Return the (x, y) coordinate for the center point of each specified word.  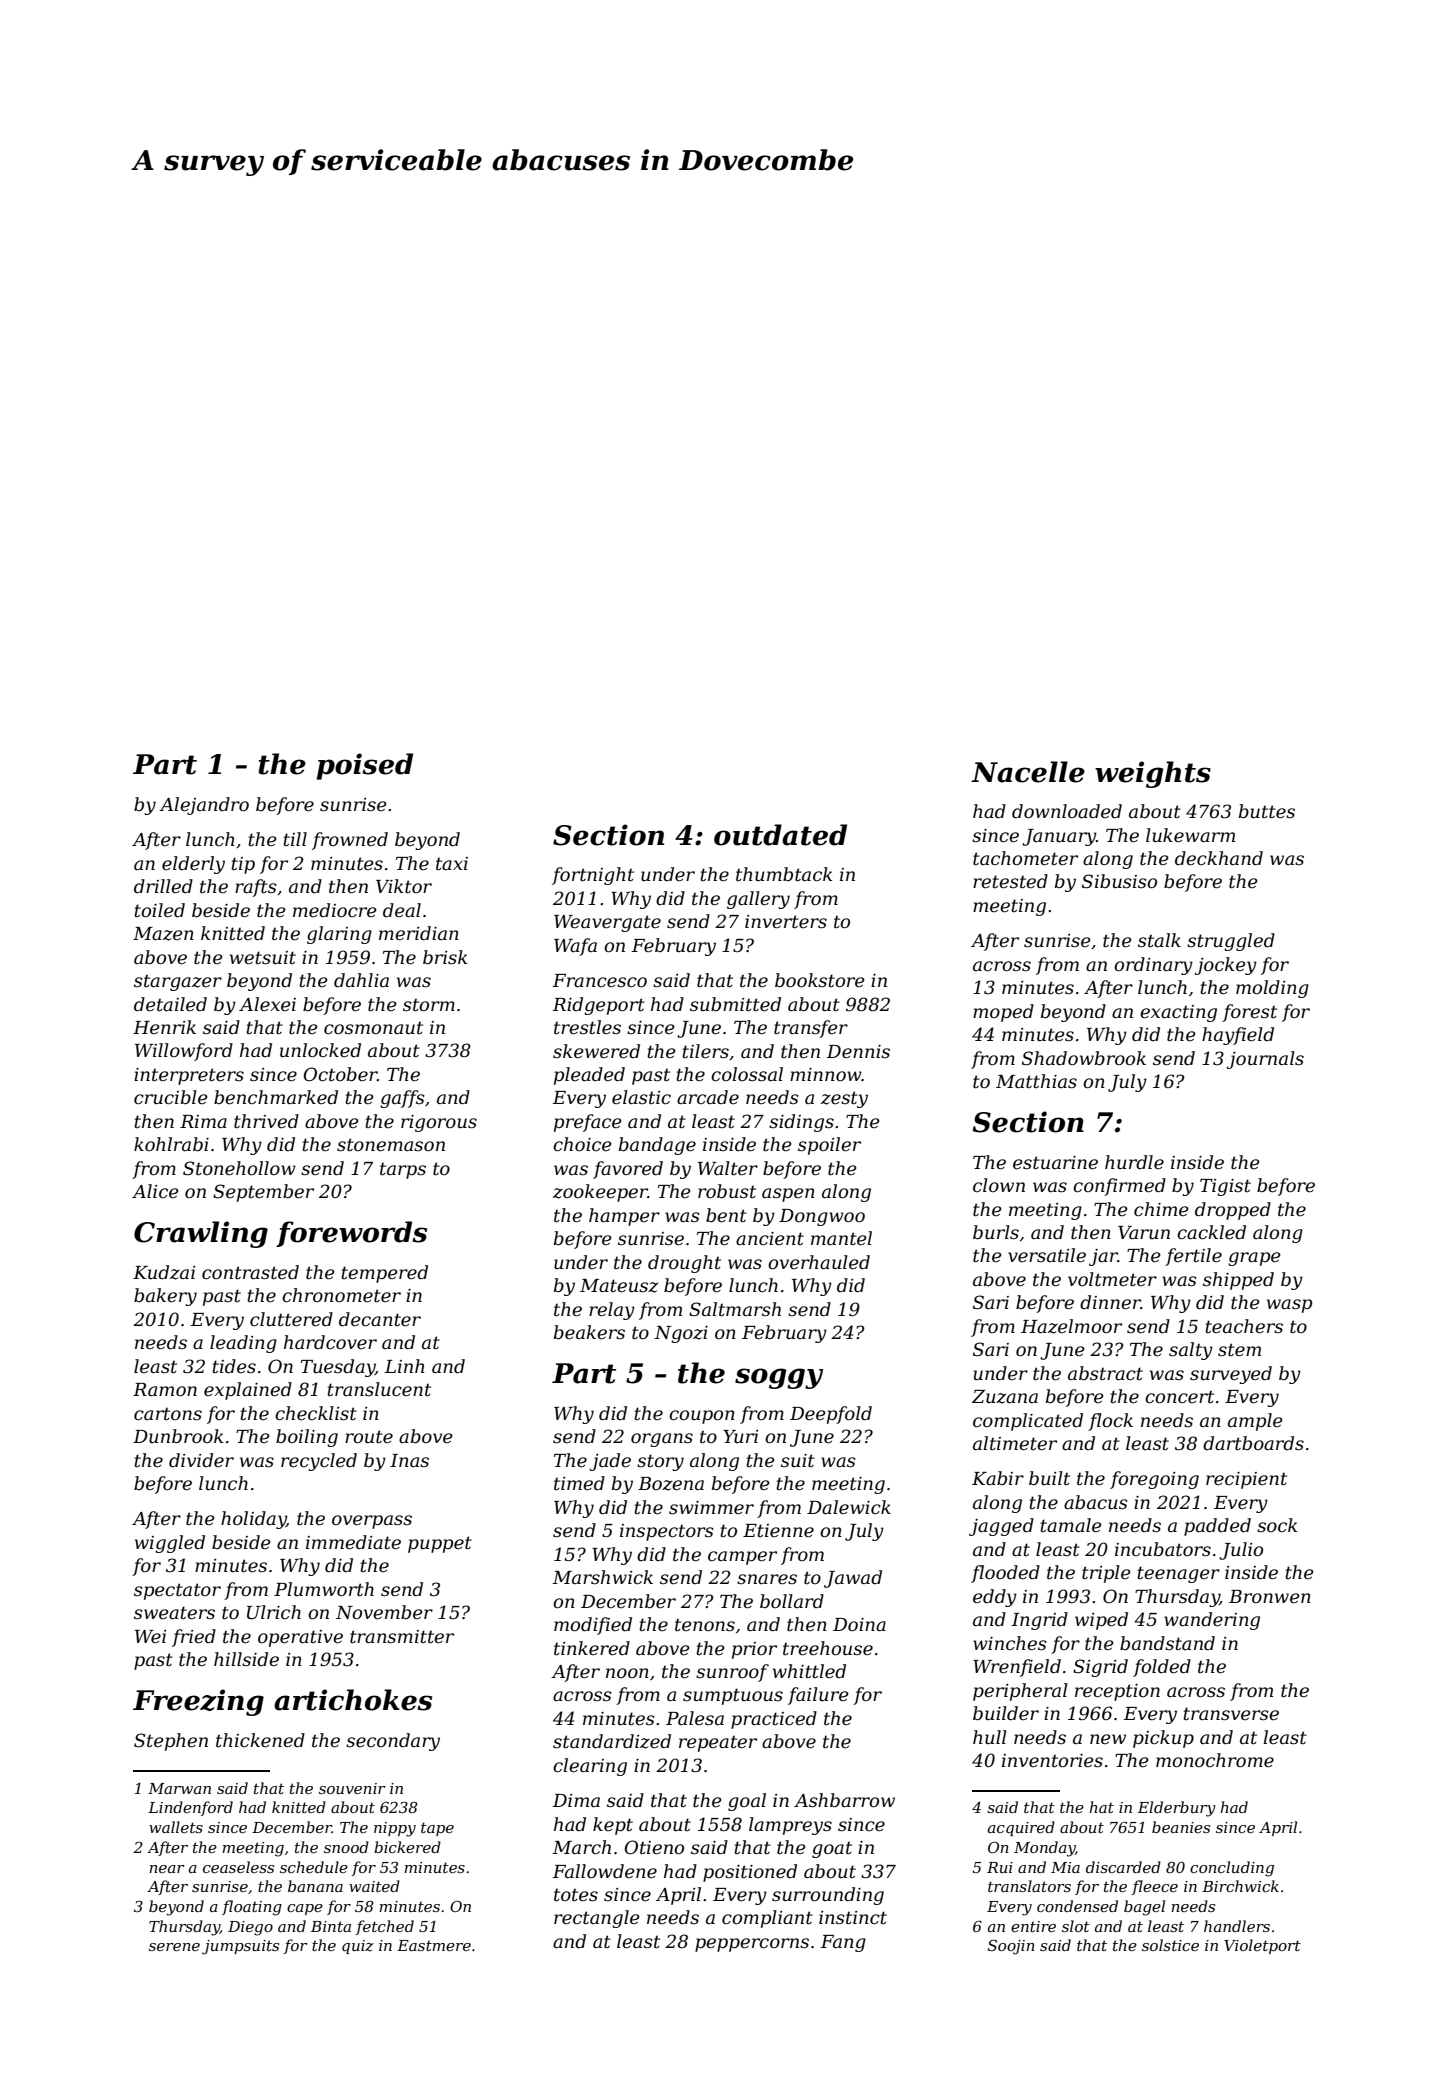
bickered (407, 1847)
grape (1254, 1259)
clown (999, 1185)
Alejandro (204, 806)
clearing (590, 1767)
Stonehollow (239, 1168)
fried (194, 1638)
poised (365, 766)
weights (1153, 774)
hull (990, 1737)
